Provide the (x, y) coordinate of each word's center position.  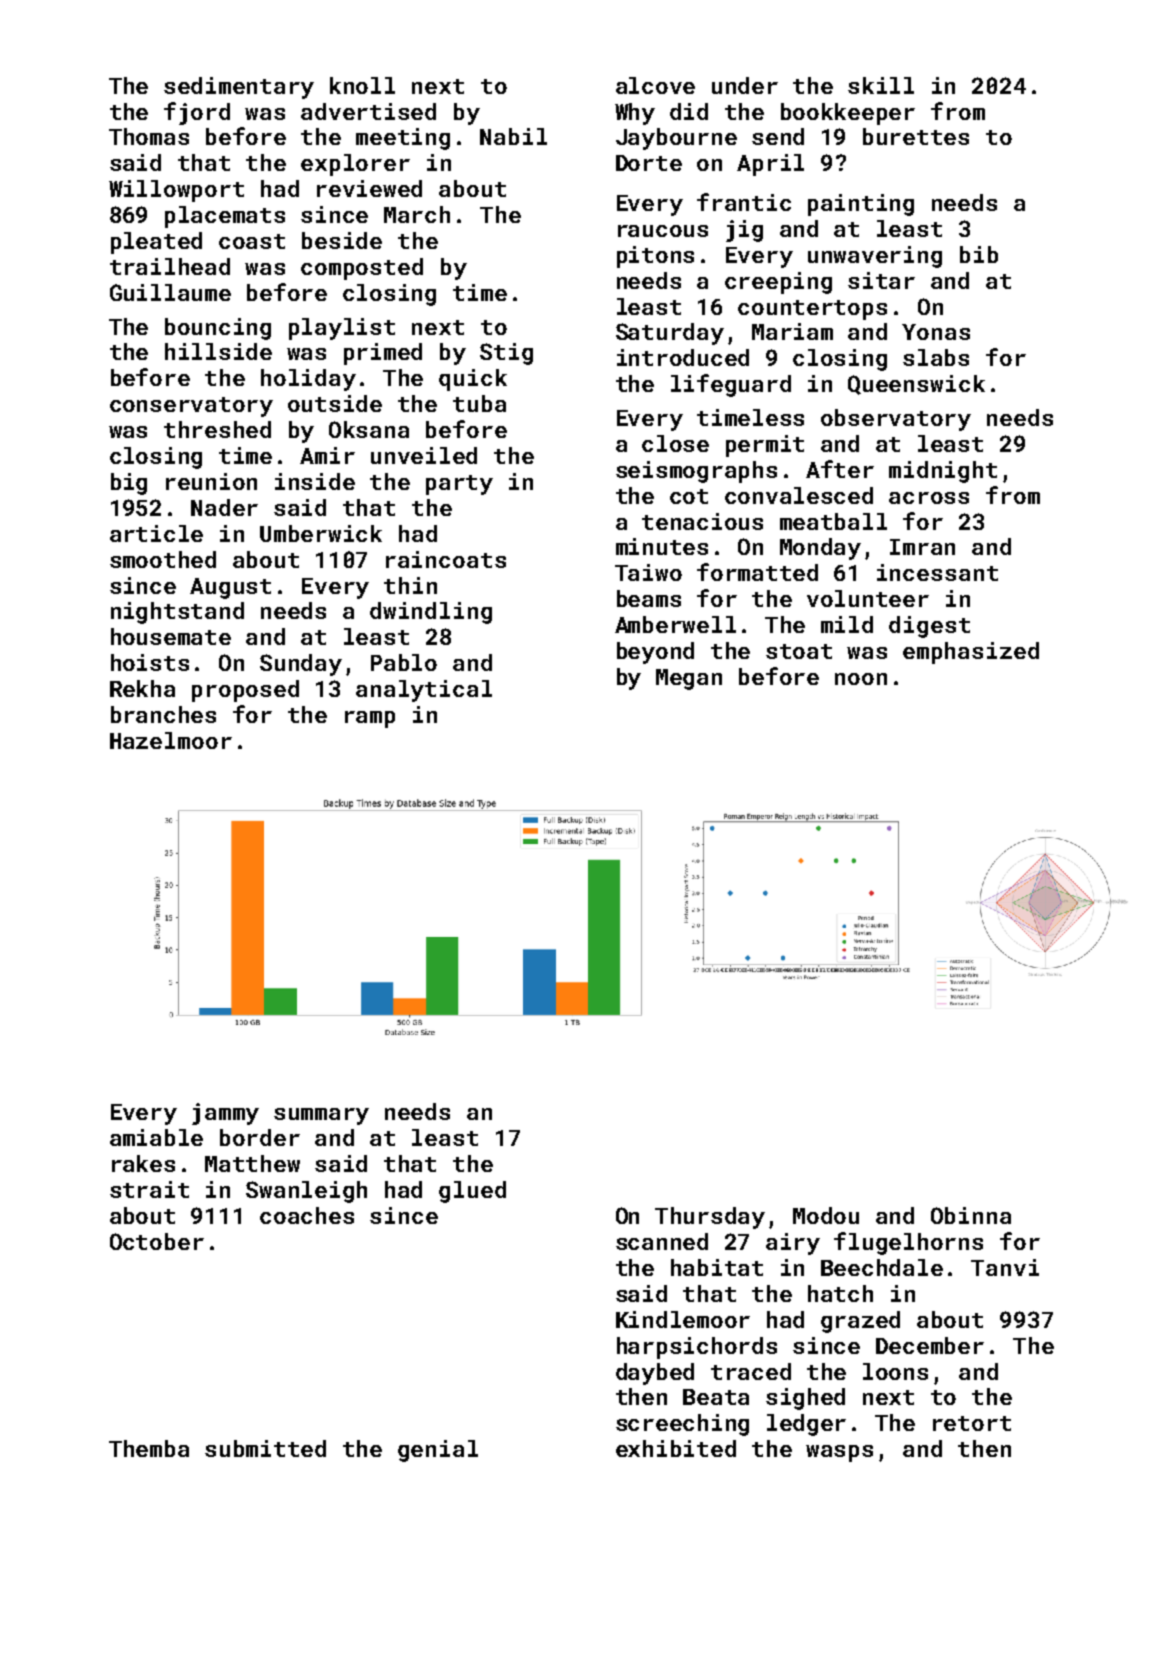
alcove (655, 85)
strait (149, 1189)
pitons (655, 257)
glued (472, 1192)
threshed (217, 429)
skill (881, 85)
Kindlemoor (683, 1319)
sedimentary (239, 88)
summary (321, 1116)
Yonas (936, 332)
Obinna (971, 1215)
